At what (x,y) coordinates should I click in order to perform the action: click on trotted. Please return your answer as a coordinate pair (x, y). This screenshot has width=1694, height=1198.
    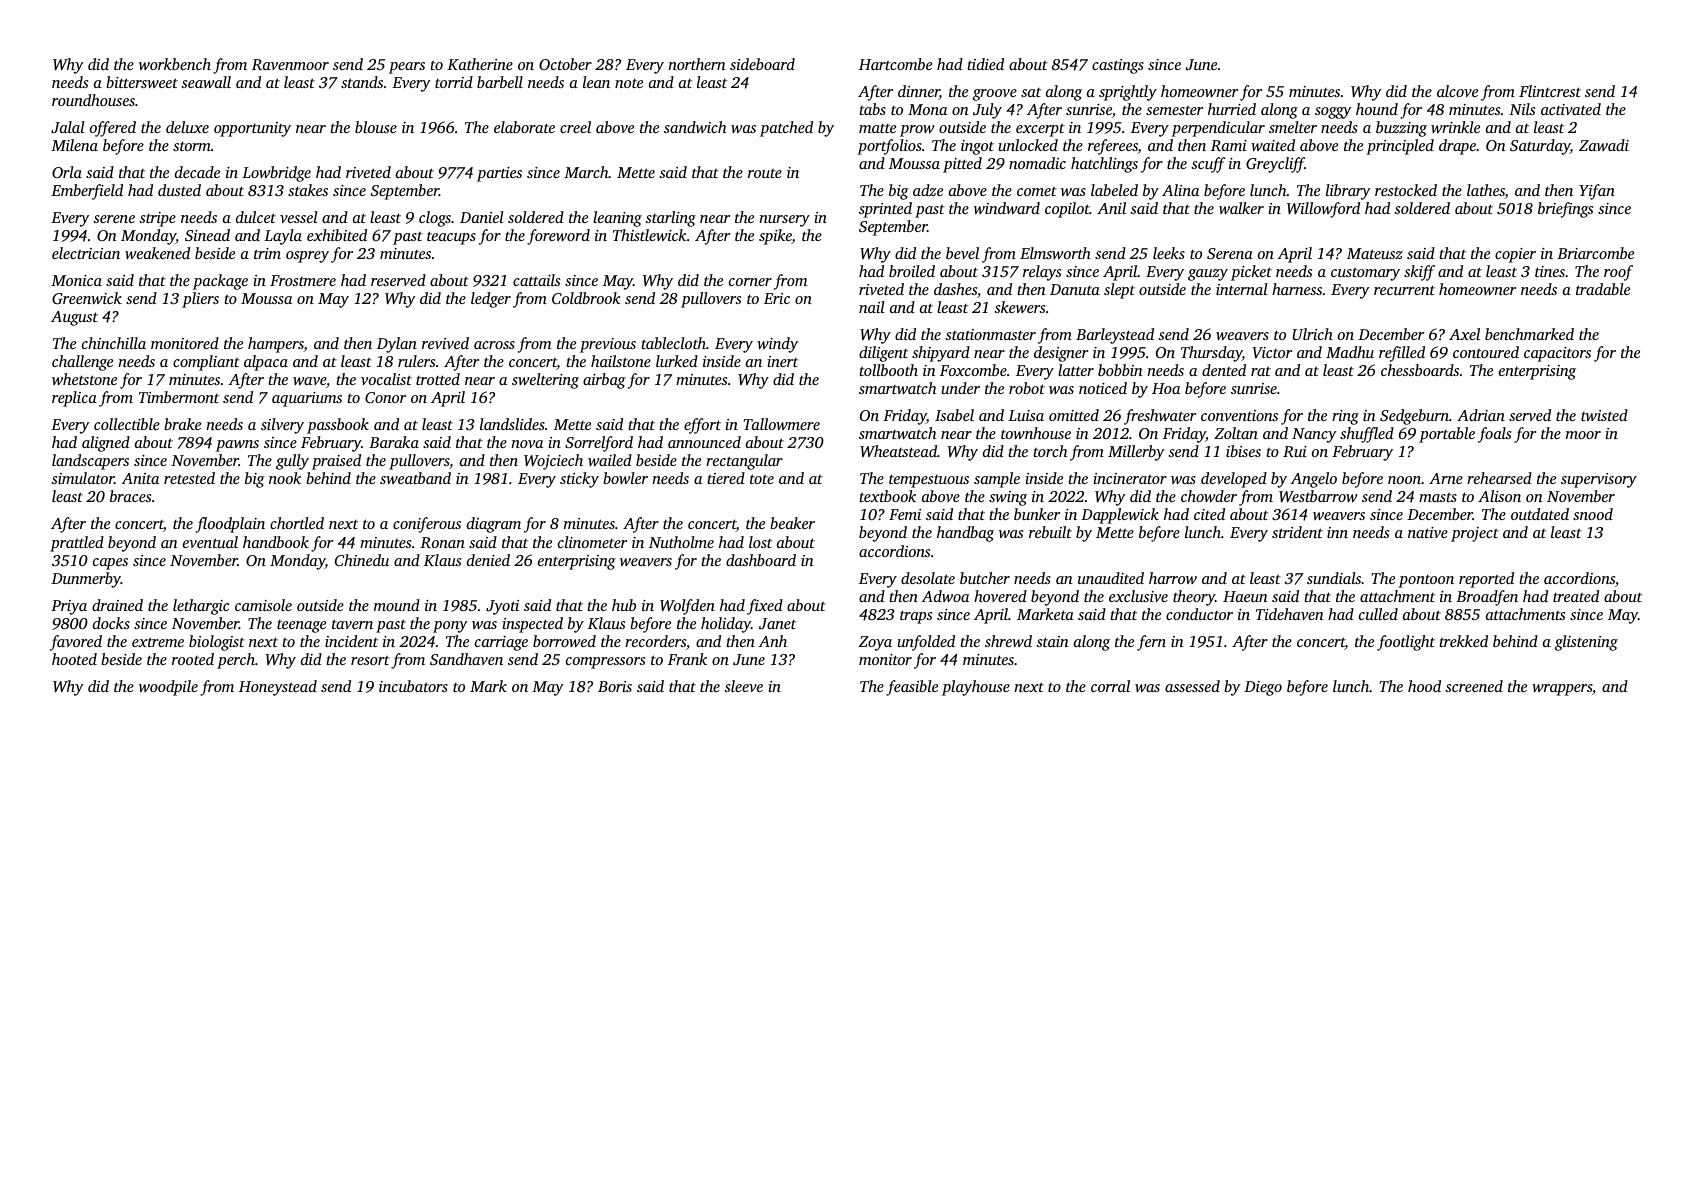
    Looking at the image, I should click on (438, 379).
